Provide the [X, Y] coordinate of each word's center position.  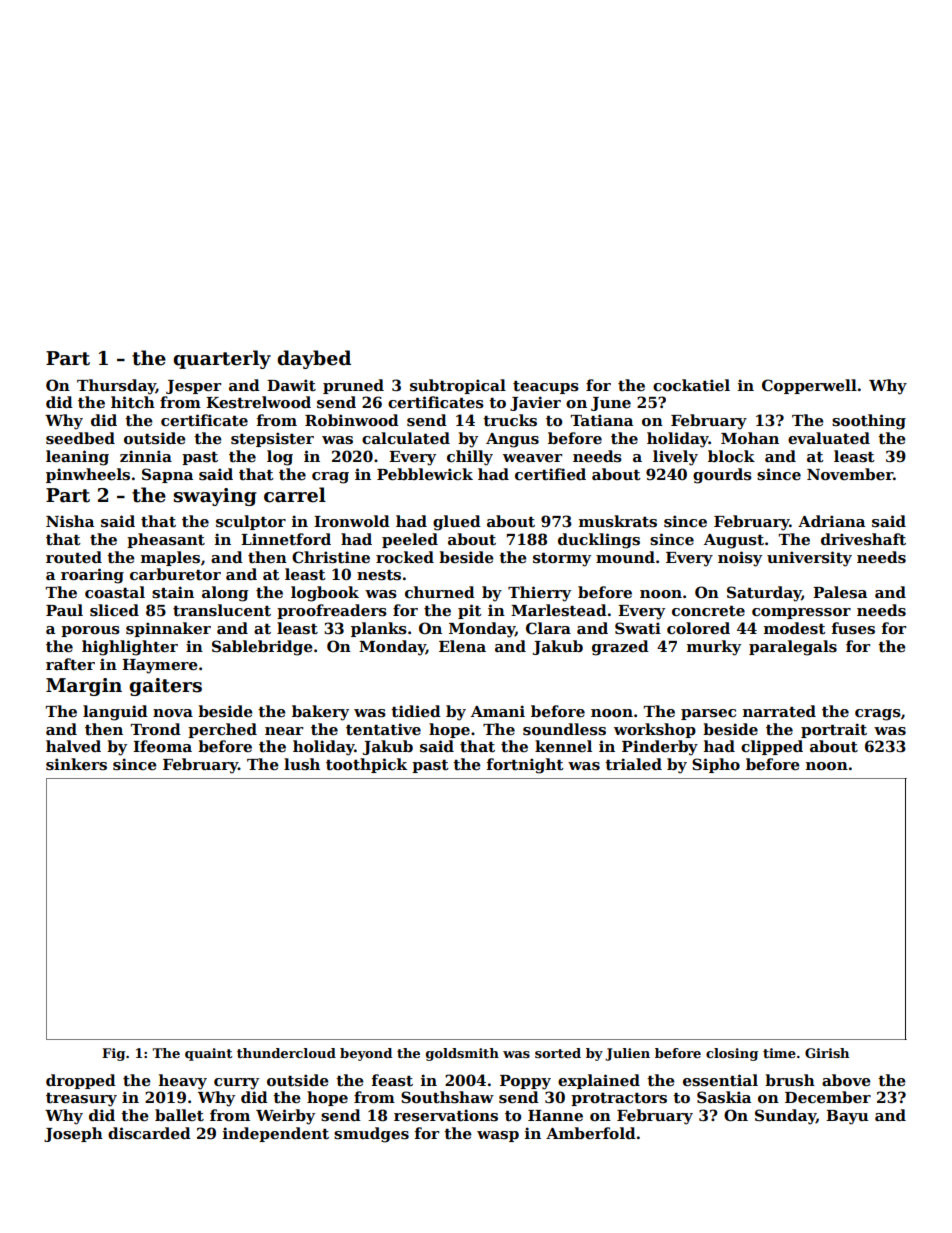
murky [714, 648]
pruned [353, 386]
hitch [133, 402]
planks [379, 629]
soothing [869, 422]
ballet [179, 1115]
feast [392, 1080]
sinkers [76, 764]
